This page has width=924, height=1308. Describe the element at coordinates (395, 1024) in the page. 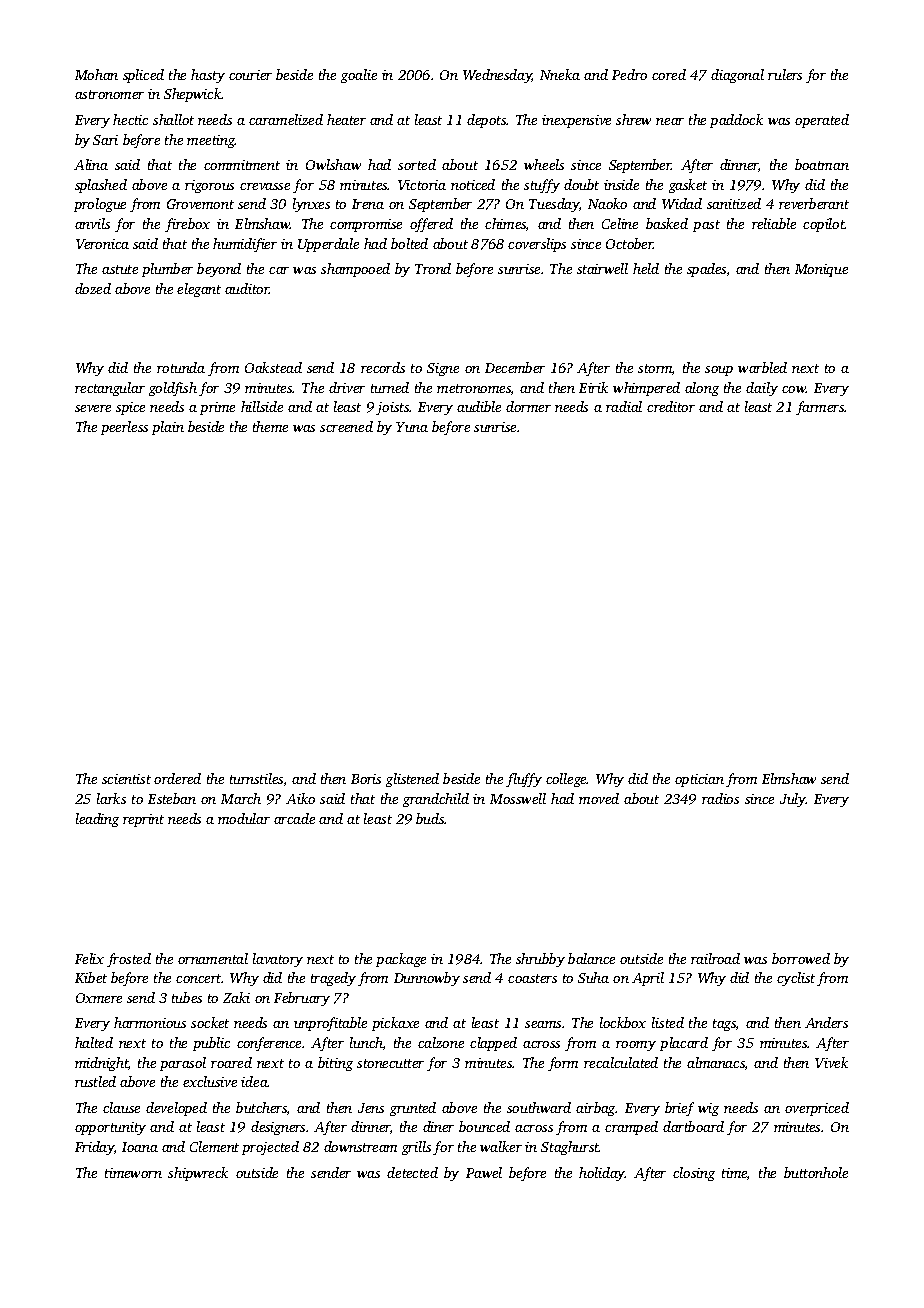

I see `pickaxe` at that location.
